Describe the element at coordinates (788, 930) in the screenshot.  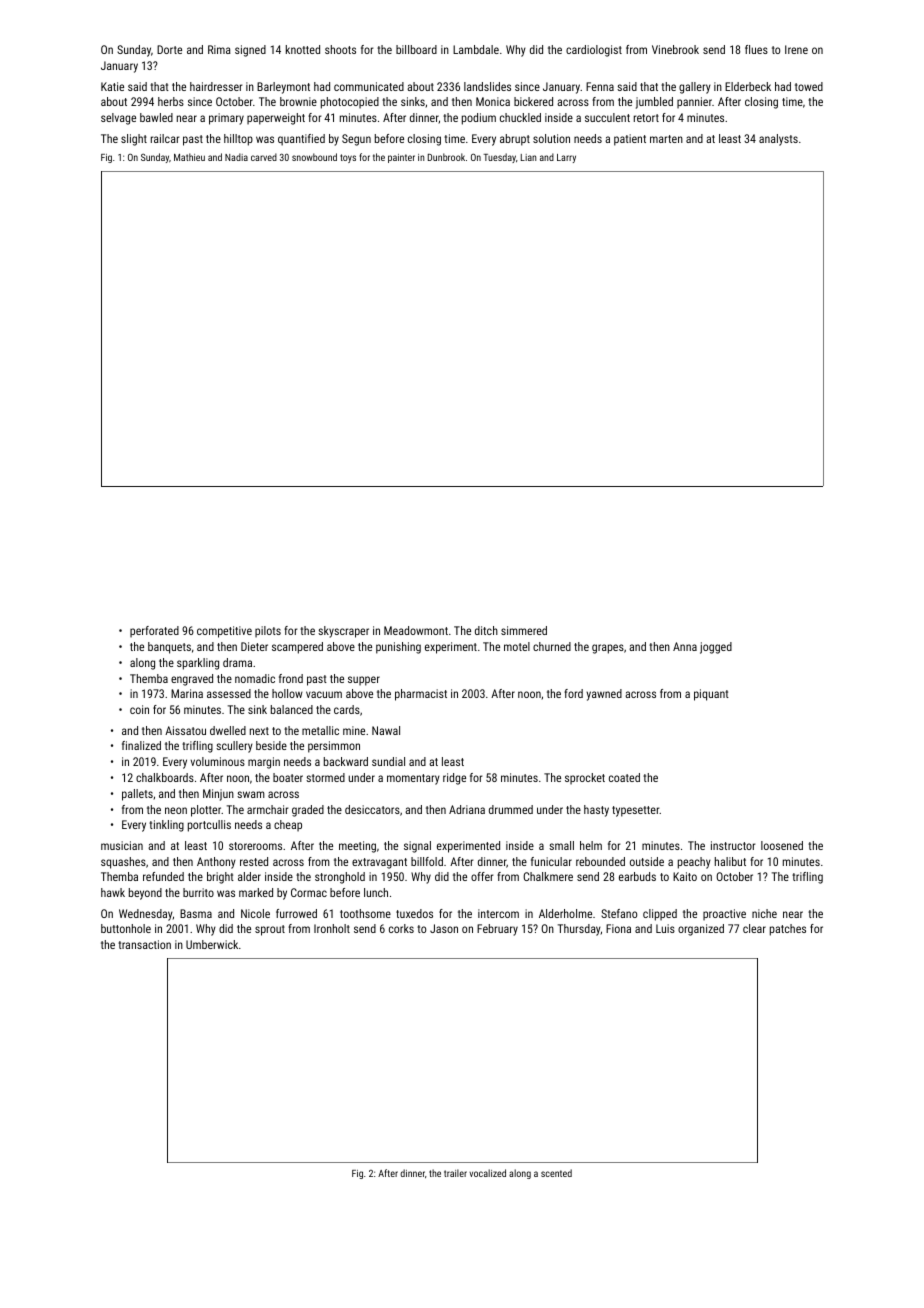
I see `patches` at that location.
